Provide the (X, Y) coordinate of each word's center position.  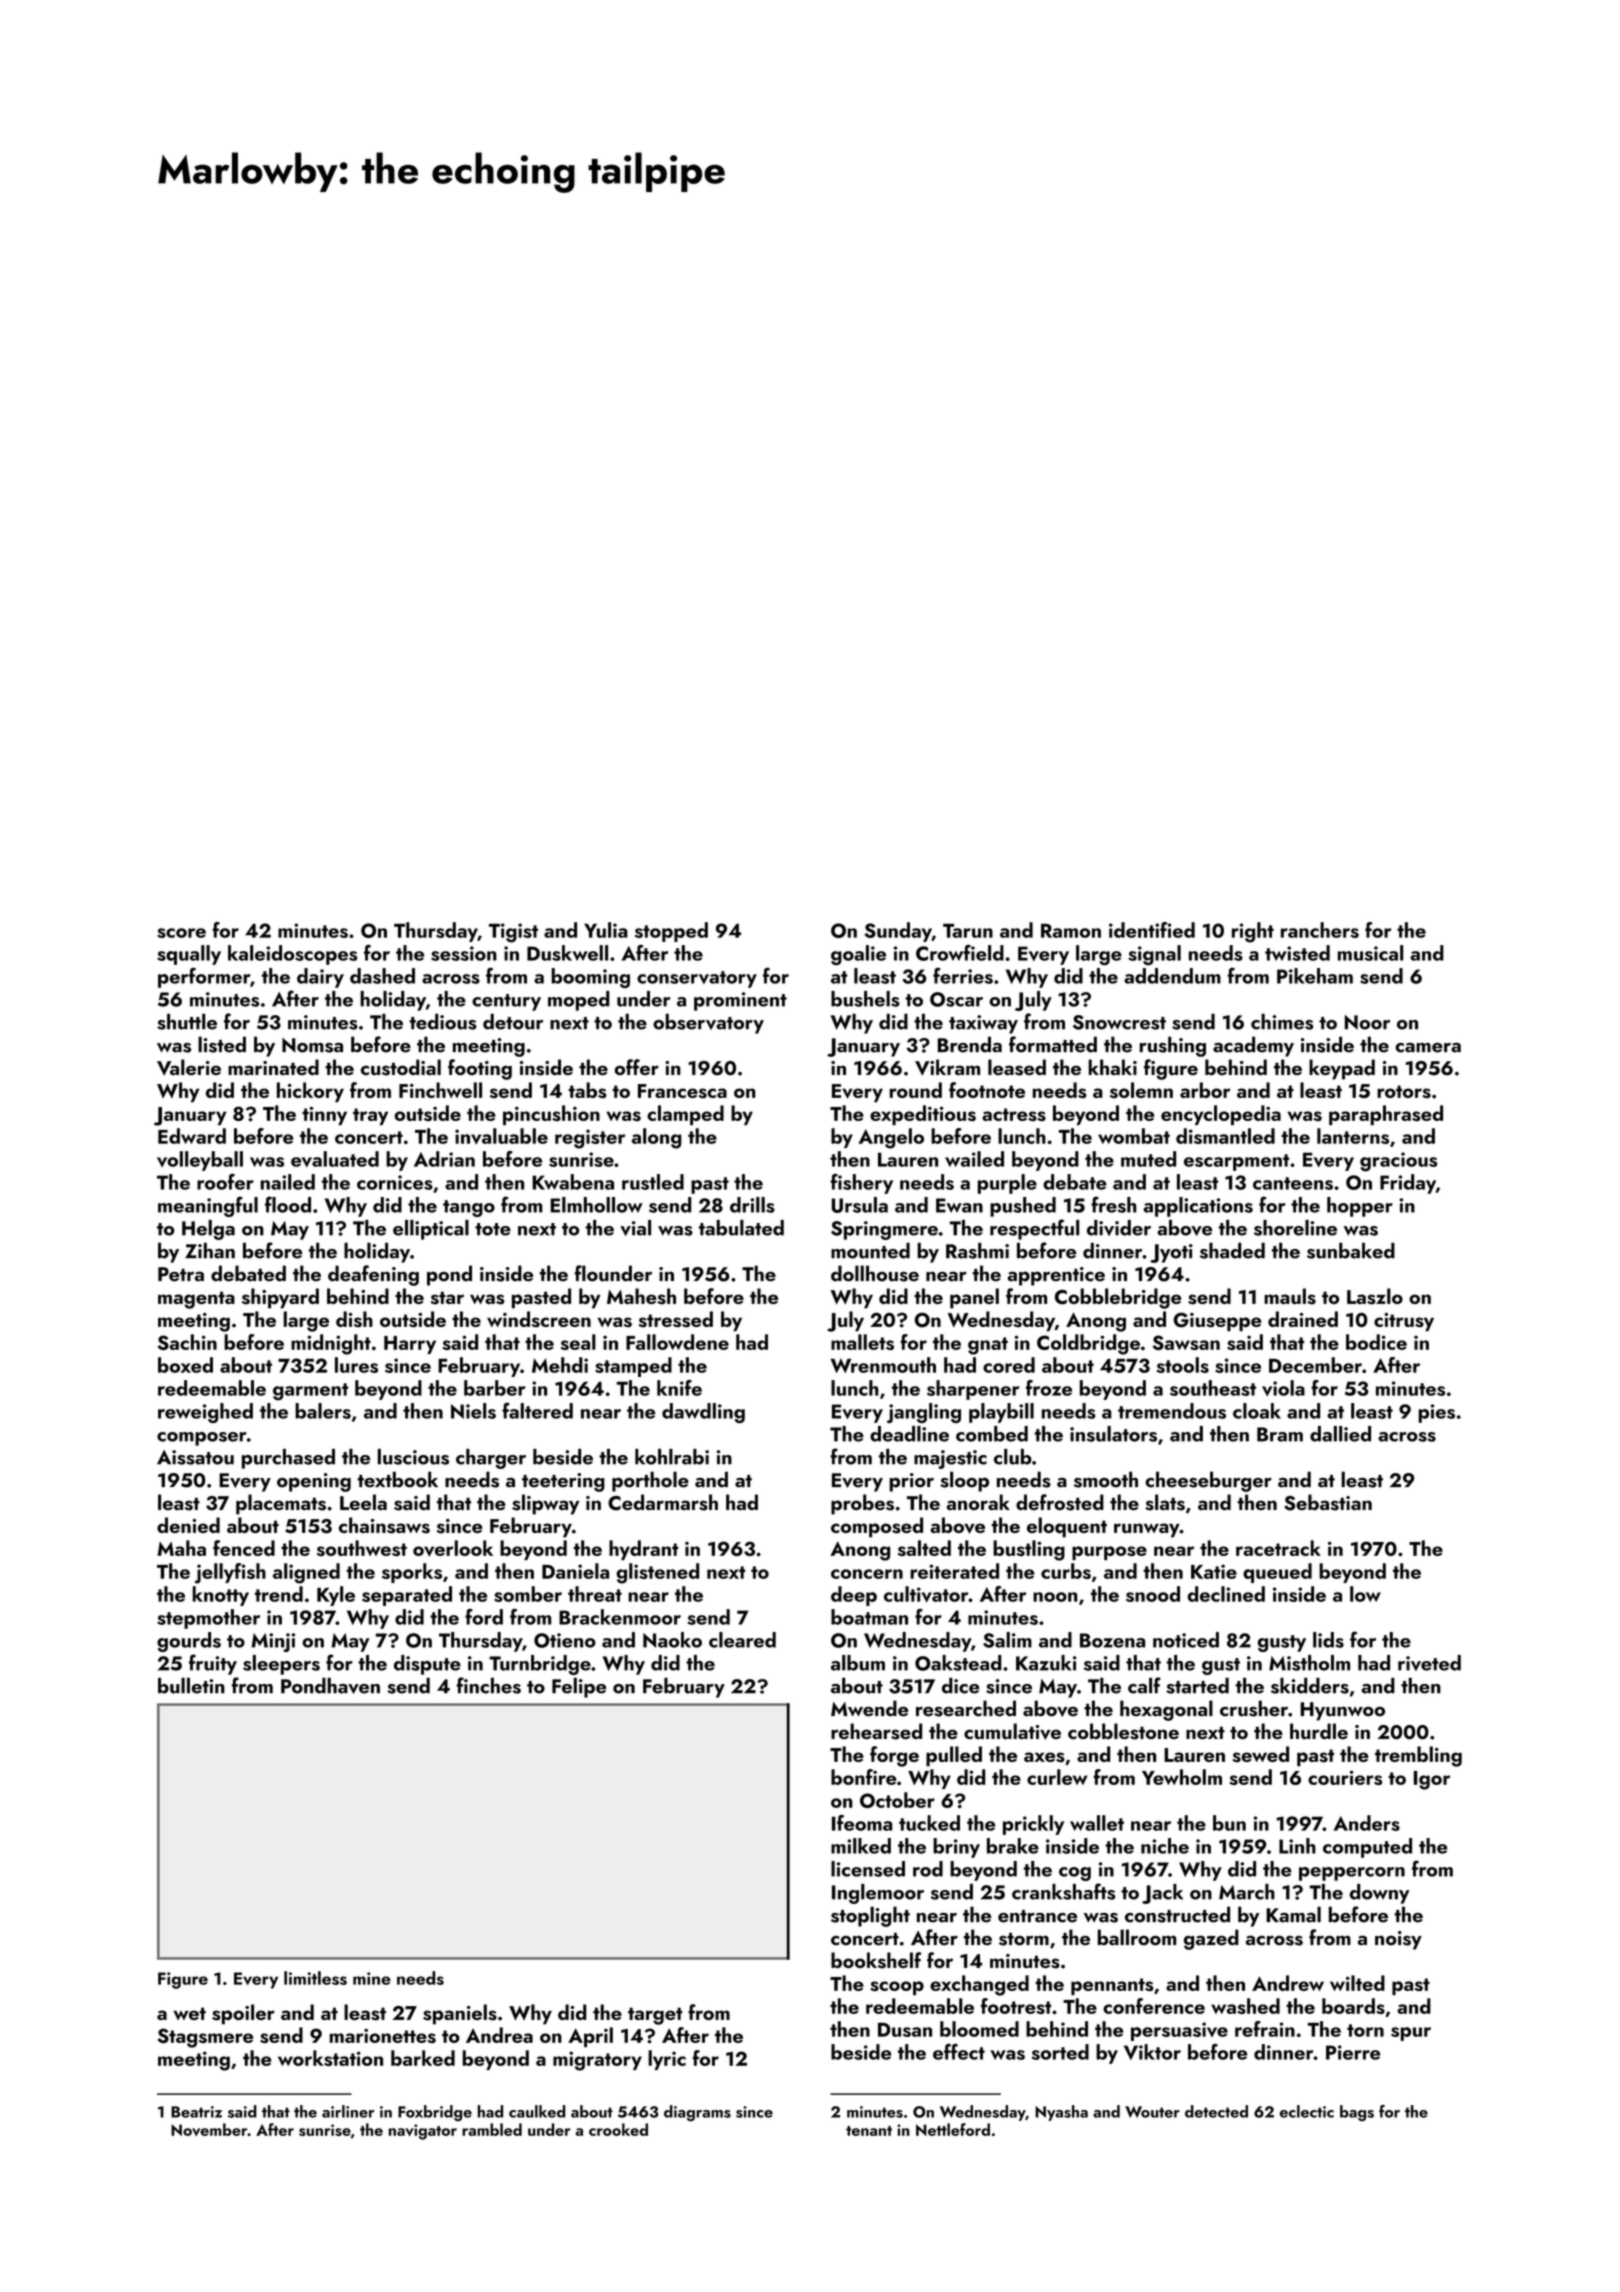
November (209, 2129)
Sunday (898, 932)
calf (1144, 1685)
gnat (988, 1346)
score (181, 933)
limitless (315, 1978)
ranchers (1320, 930)
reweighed (205, 1413)
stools (1183, 1365)
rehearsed (876, 1731)
